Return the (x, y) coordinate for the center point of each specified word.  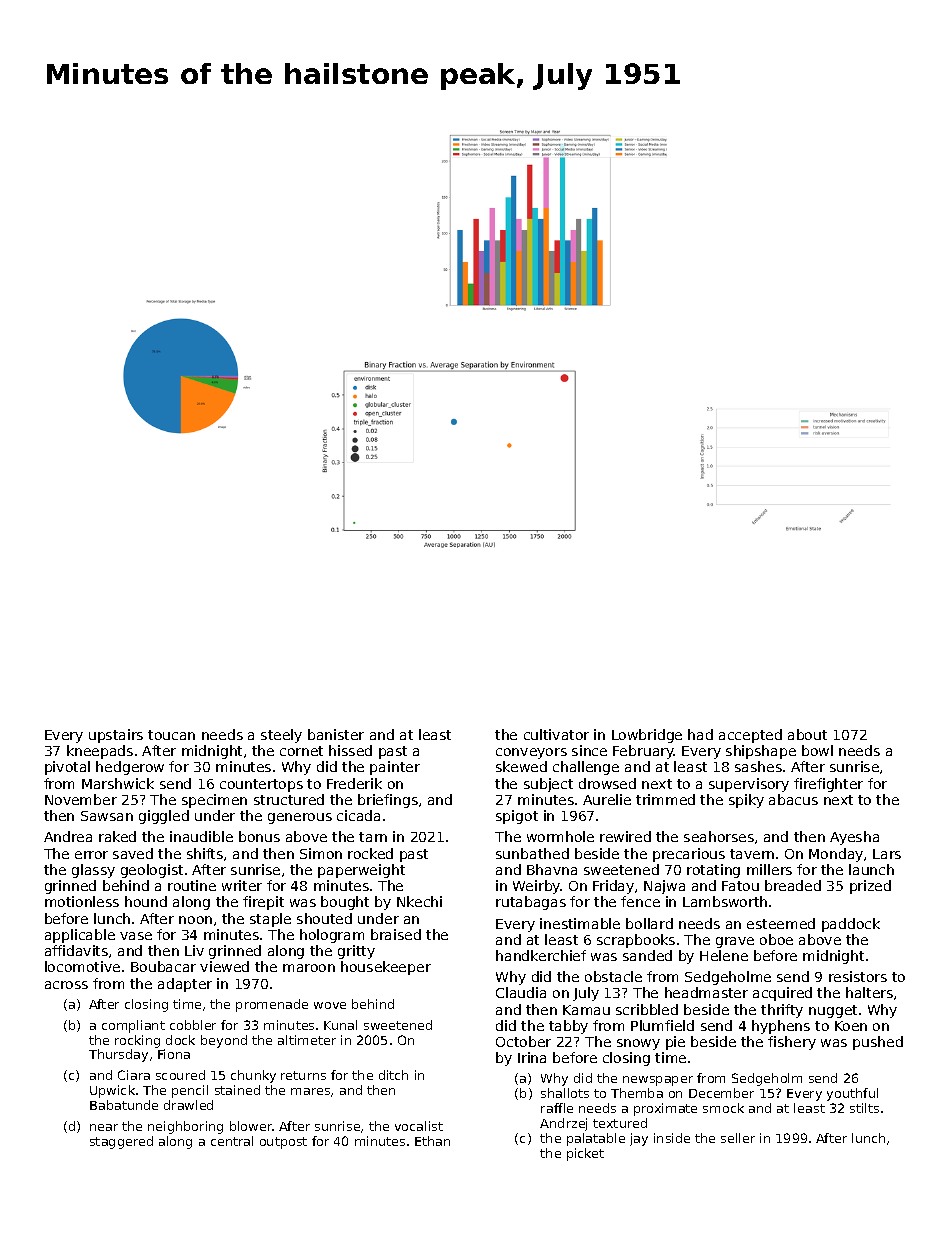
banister (336, 734)
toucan (171, 735)
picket (585, 1154)
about (807, 734)
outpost (283, 1143)
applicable (80, 936)
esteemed (781, 923)
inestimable (580, 923)
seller (738, 1138)
